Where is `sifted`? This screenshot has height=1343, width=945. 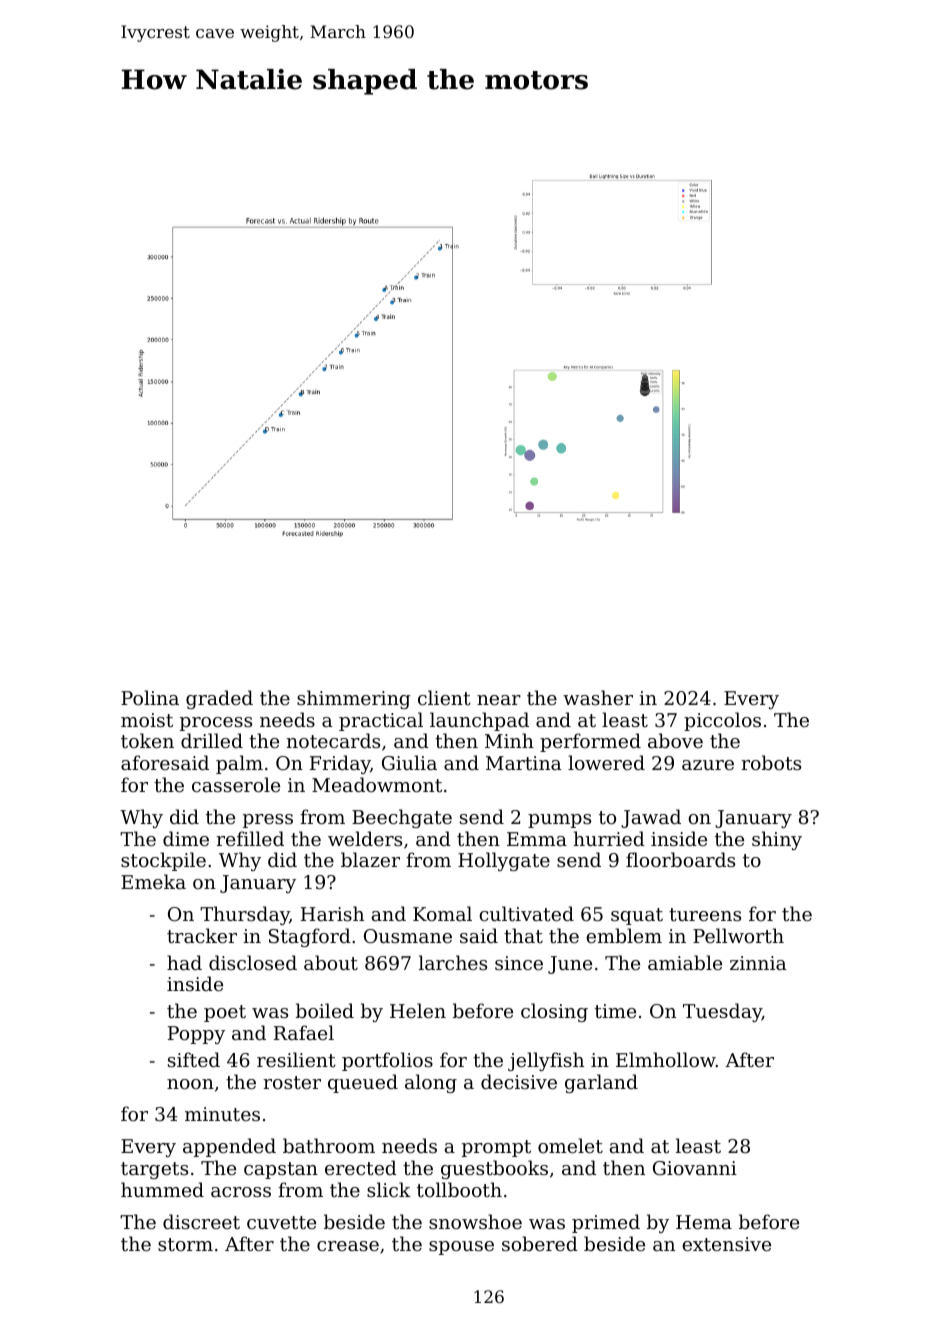 sifted is located at coordinates (194, 1059).
